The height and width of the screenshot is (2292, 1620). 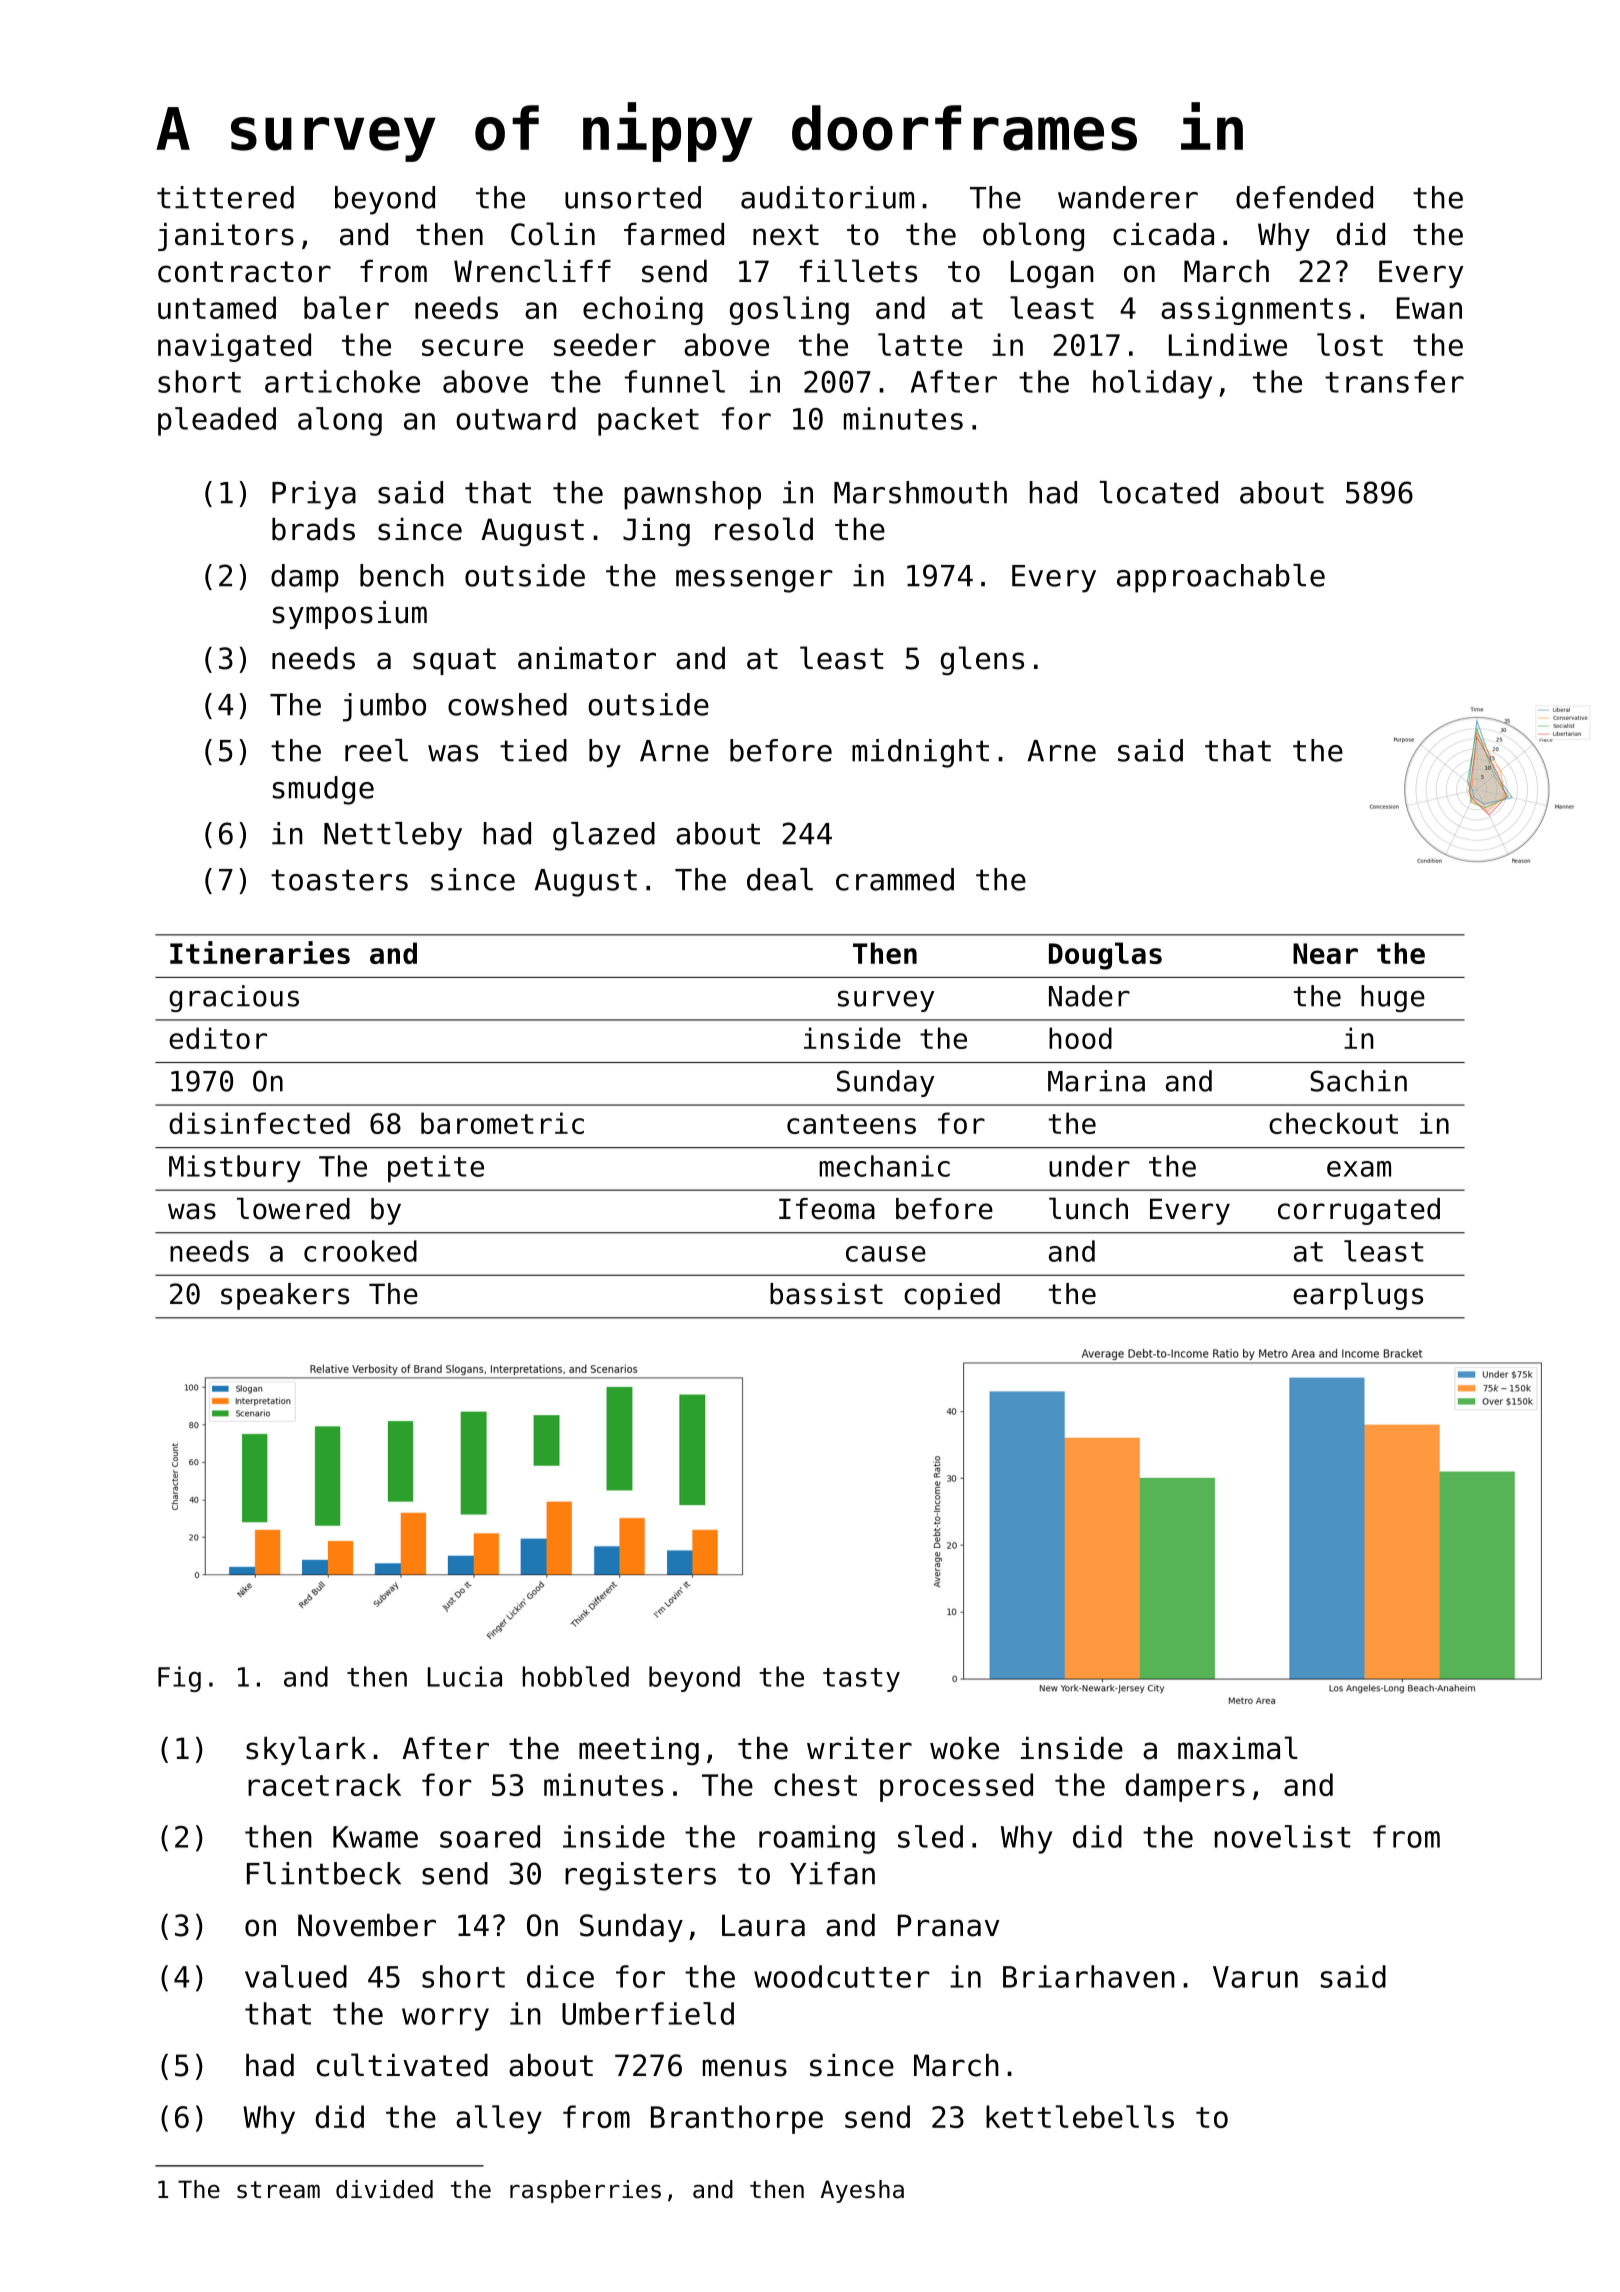 What do you see at coordinates (360, 1251) in the screenshot?
I see `crooked` at bounding box center [360, 1251].
